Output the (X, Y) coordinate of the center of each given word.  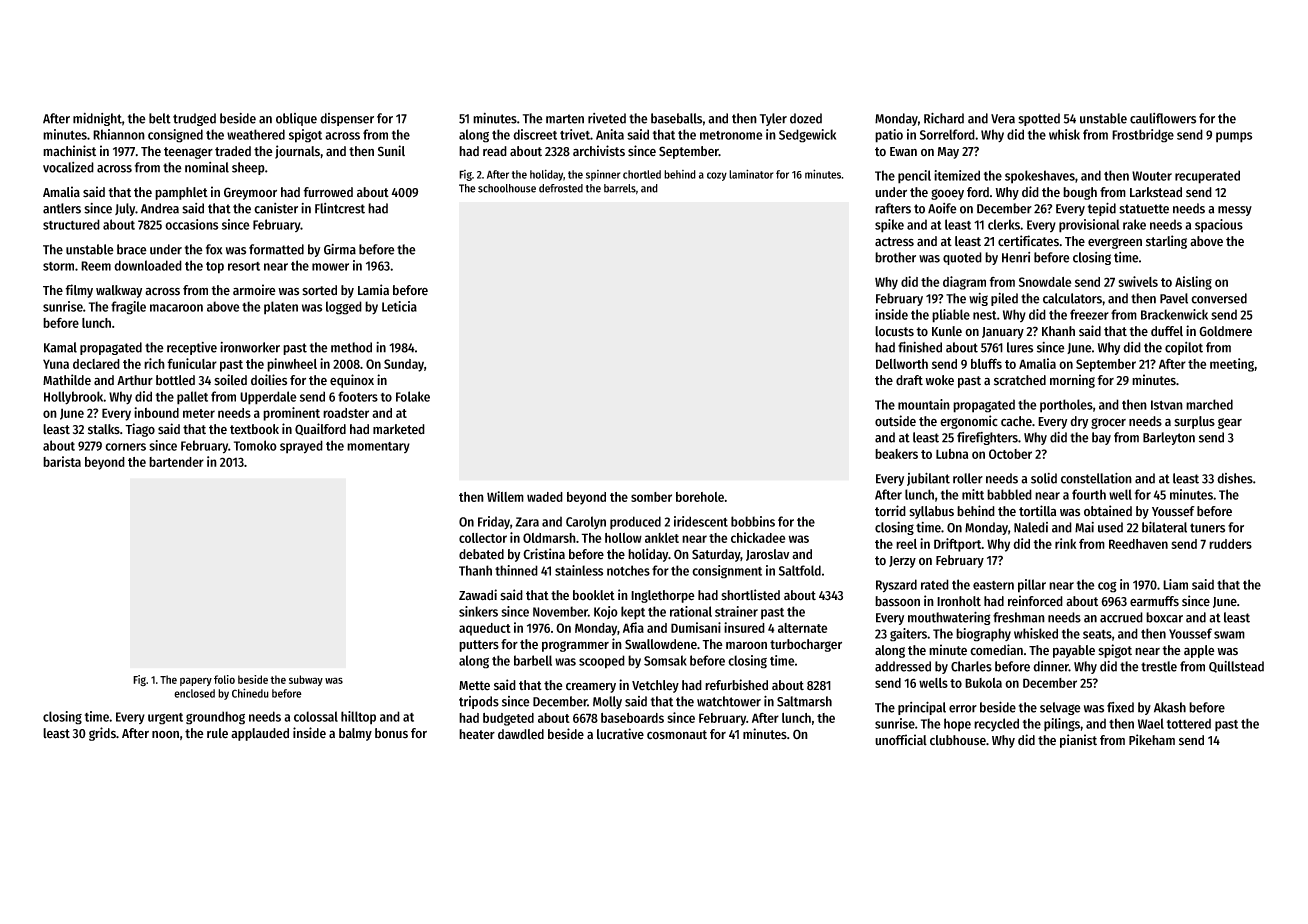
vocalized (68, 167)
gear (1230, 423)
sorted (319, 290)
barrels (620, 188)
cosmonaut (677, 735)
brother (895, 257)
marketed (399, 429)
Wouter (1152, 176)
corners (125, 447)
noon (165, 734)
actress (894, 242)
